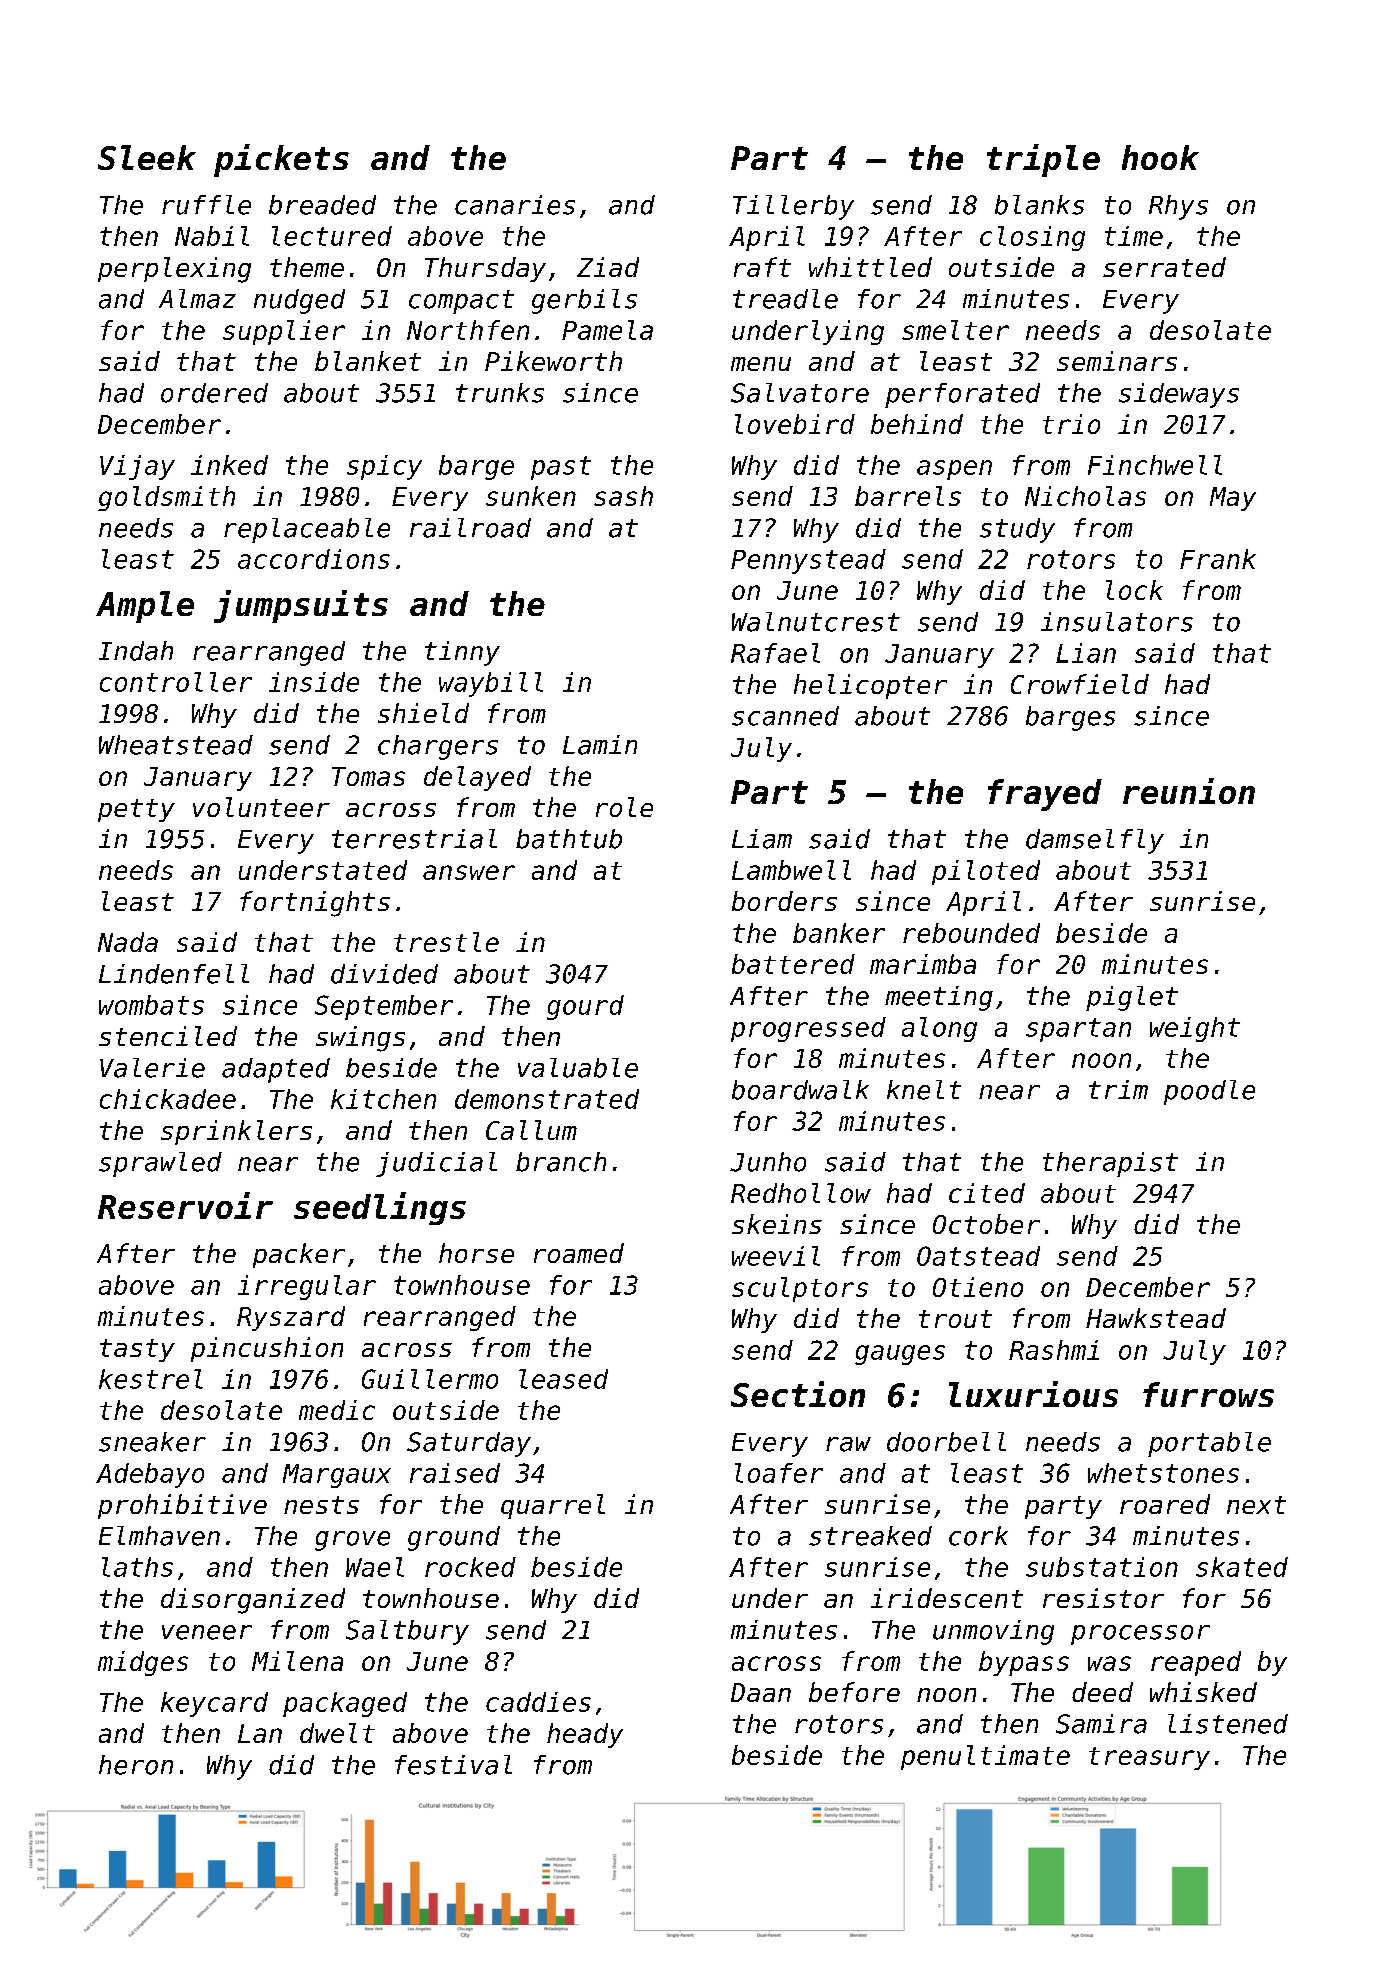  I want to click on rebounded, so click(971, 933).
